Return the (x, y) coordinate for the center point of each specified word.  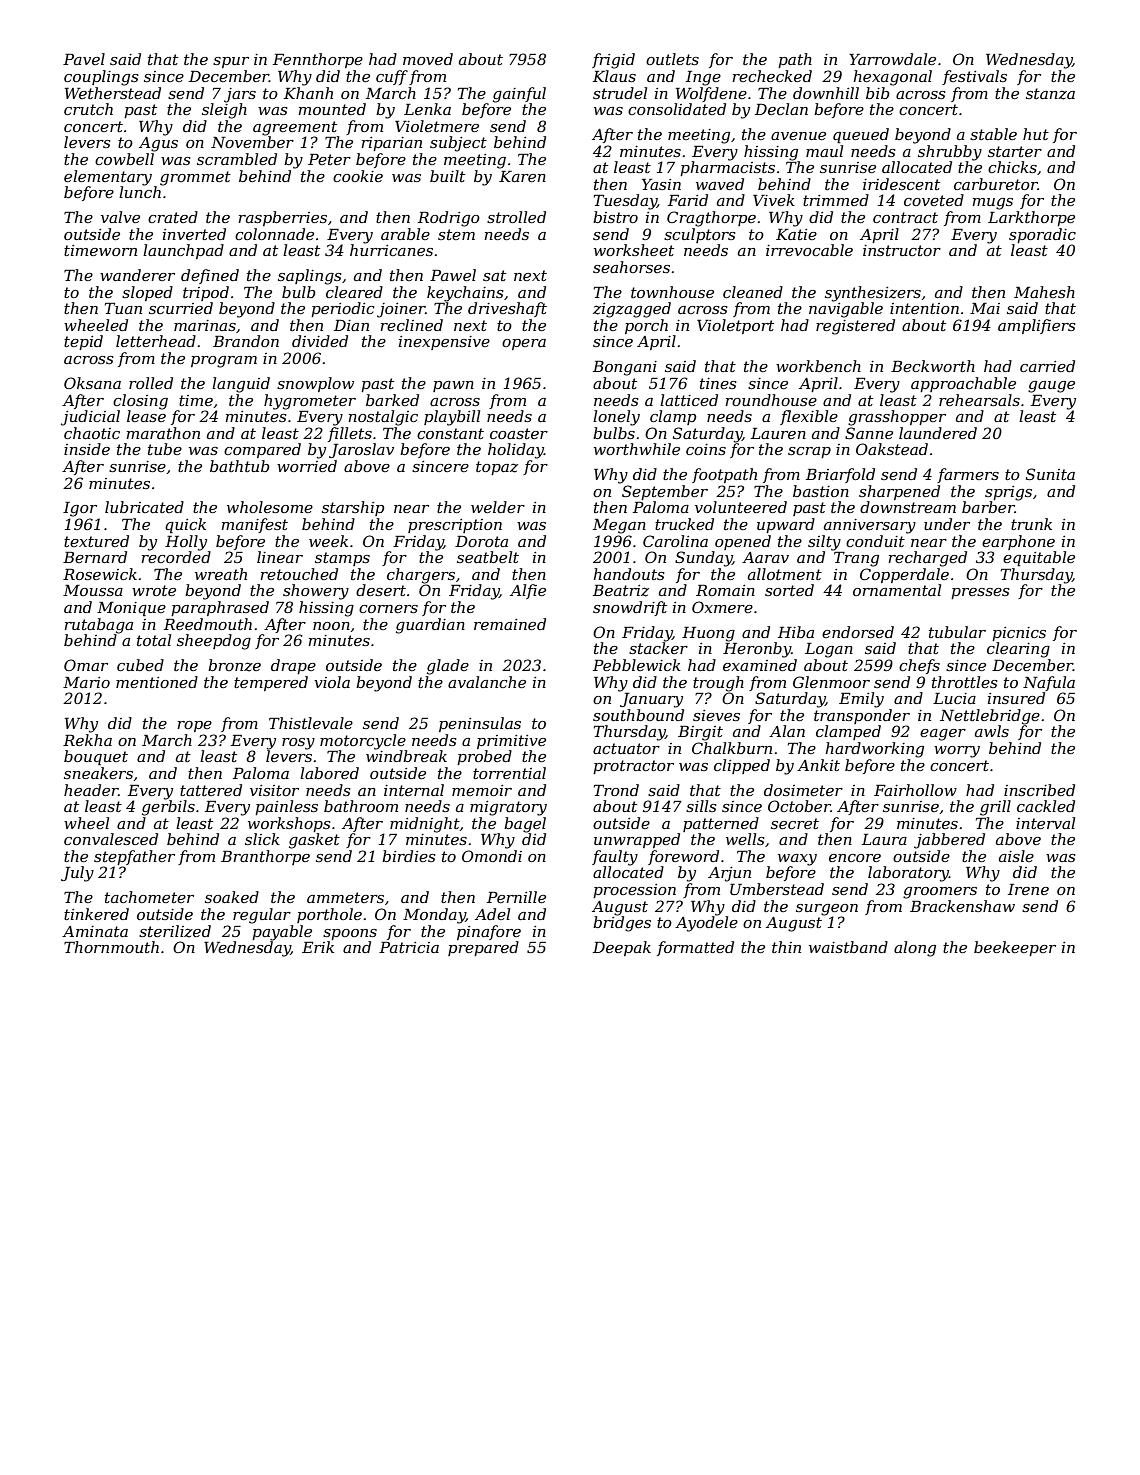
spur (231, 62)
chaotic (92, 433)
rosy (298, 744)
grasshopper (897, 418)
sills (701, 806)
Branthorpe (265, 857)
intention (924, 308)
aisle (1016, 856)
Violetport (735, 326)
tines (718, 383)
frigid (613, 61)
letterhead (156, 341)
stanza (1050, 94)
